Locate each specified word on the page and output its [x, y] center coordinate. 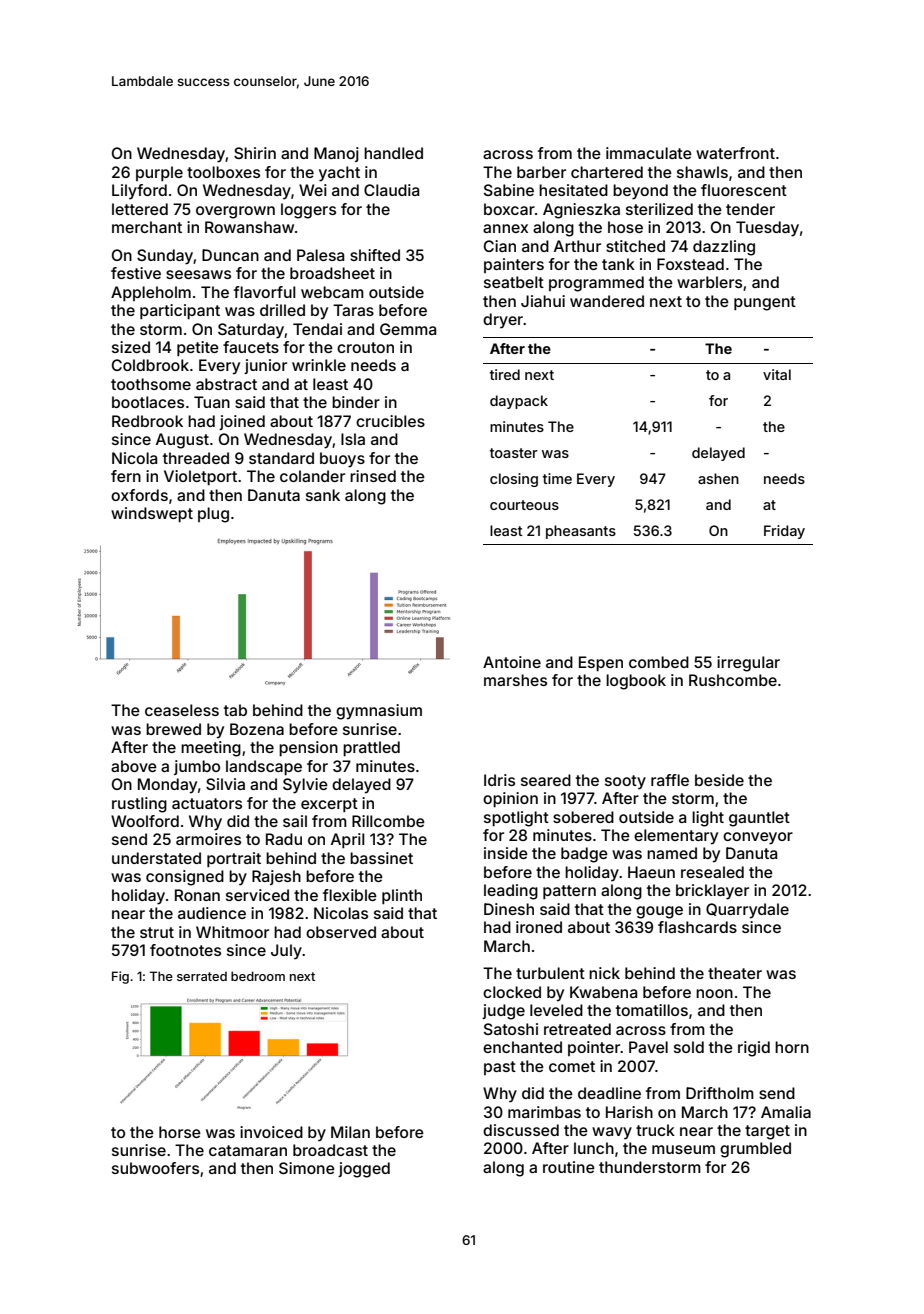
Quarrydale [747, 911]
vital [777, 374]
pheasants [581, 532]
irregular [748, 664]
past [500, 1068]
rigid [754, 1049]
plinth [402, 896]
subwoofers [155, 1168]
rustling [139, 805]
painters [514, 265]
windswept [152, 514]
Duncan [230, 255]
